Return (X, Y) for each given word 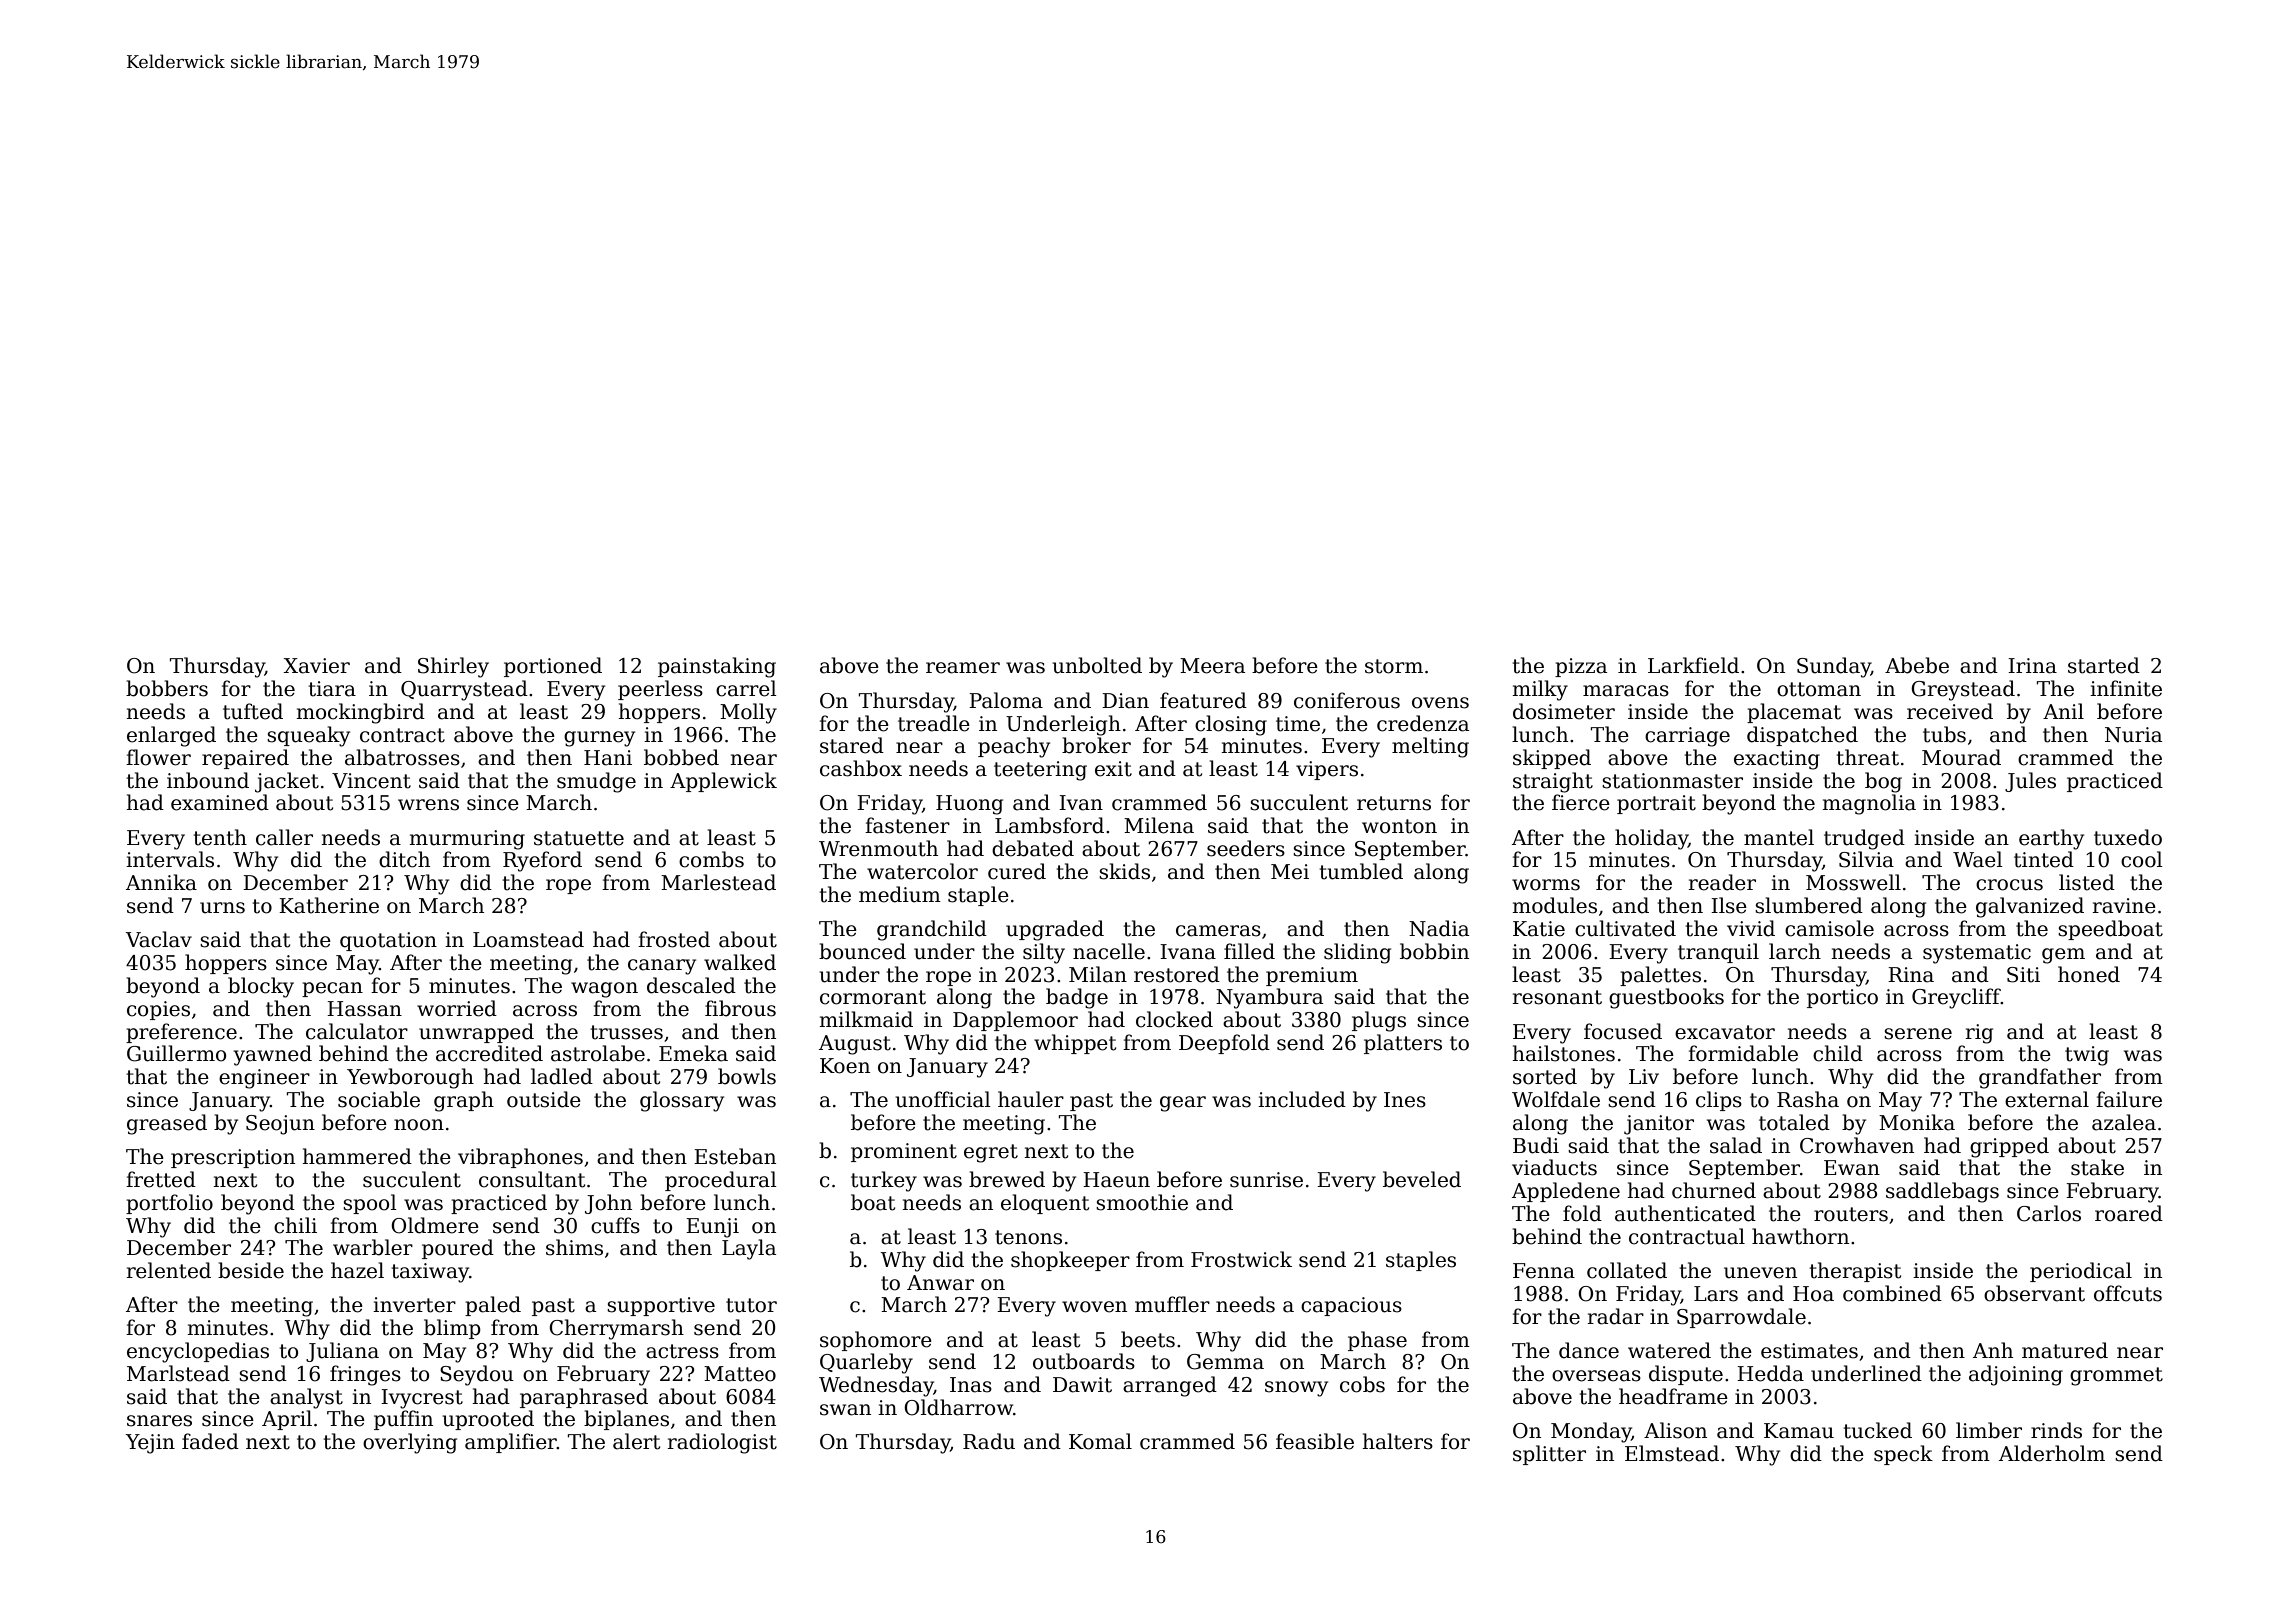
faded (210, 1441)
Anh (1993, 1350)
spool (370, 1204)
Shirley (453, 667)
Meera (1212, 666)
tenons (1028, 1237)
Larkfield (1693, 665)
